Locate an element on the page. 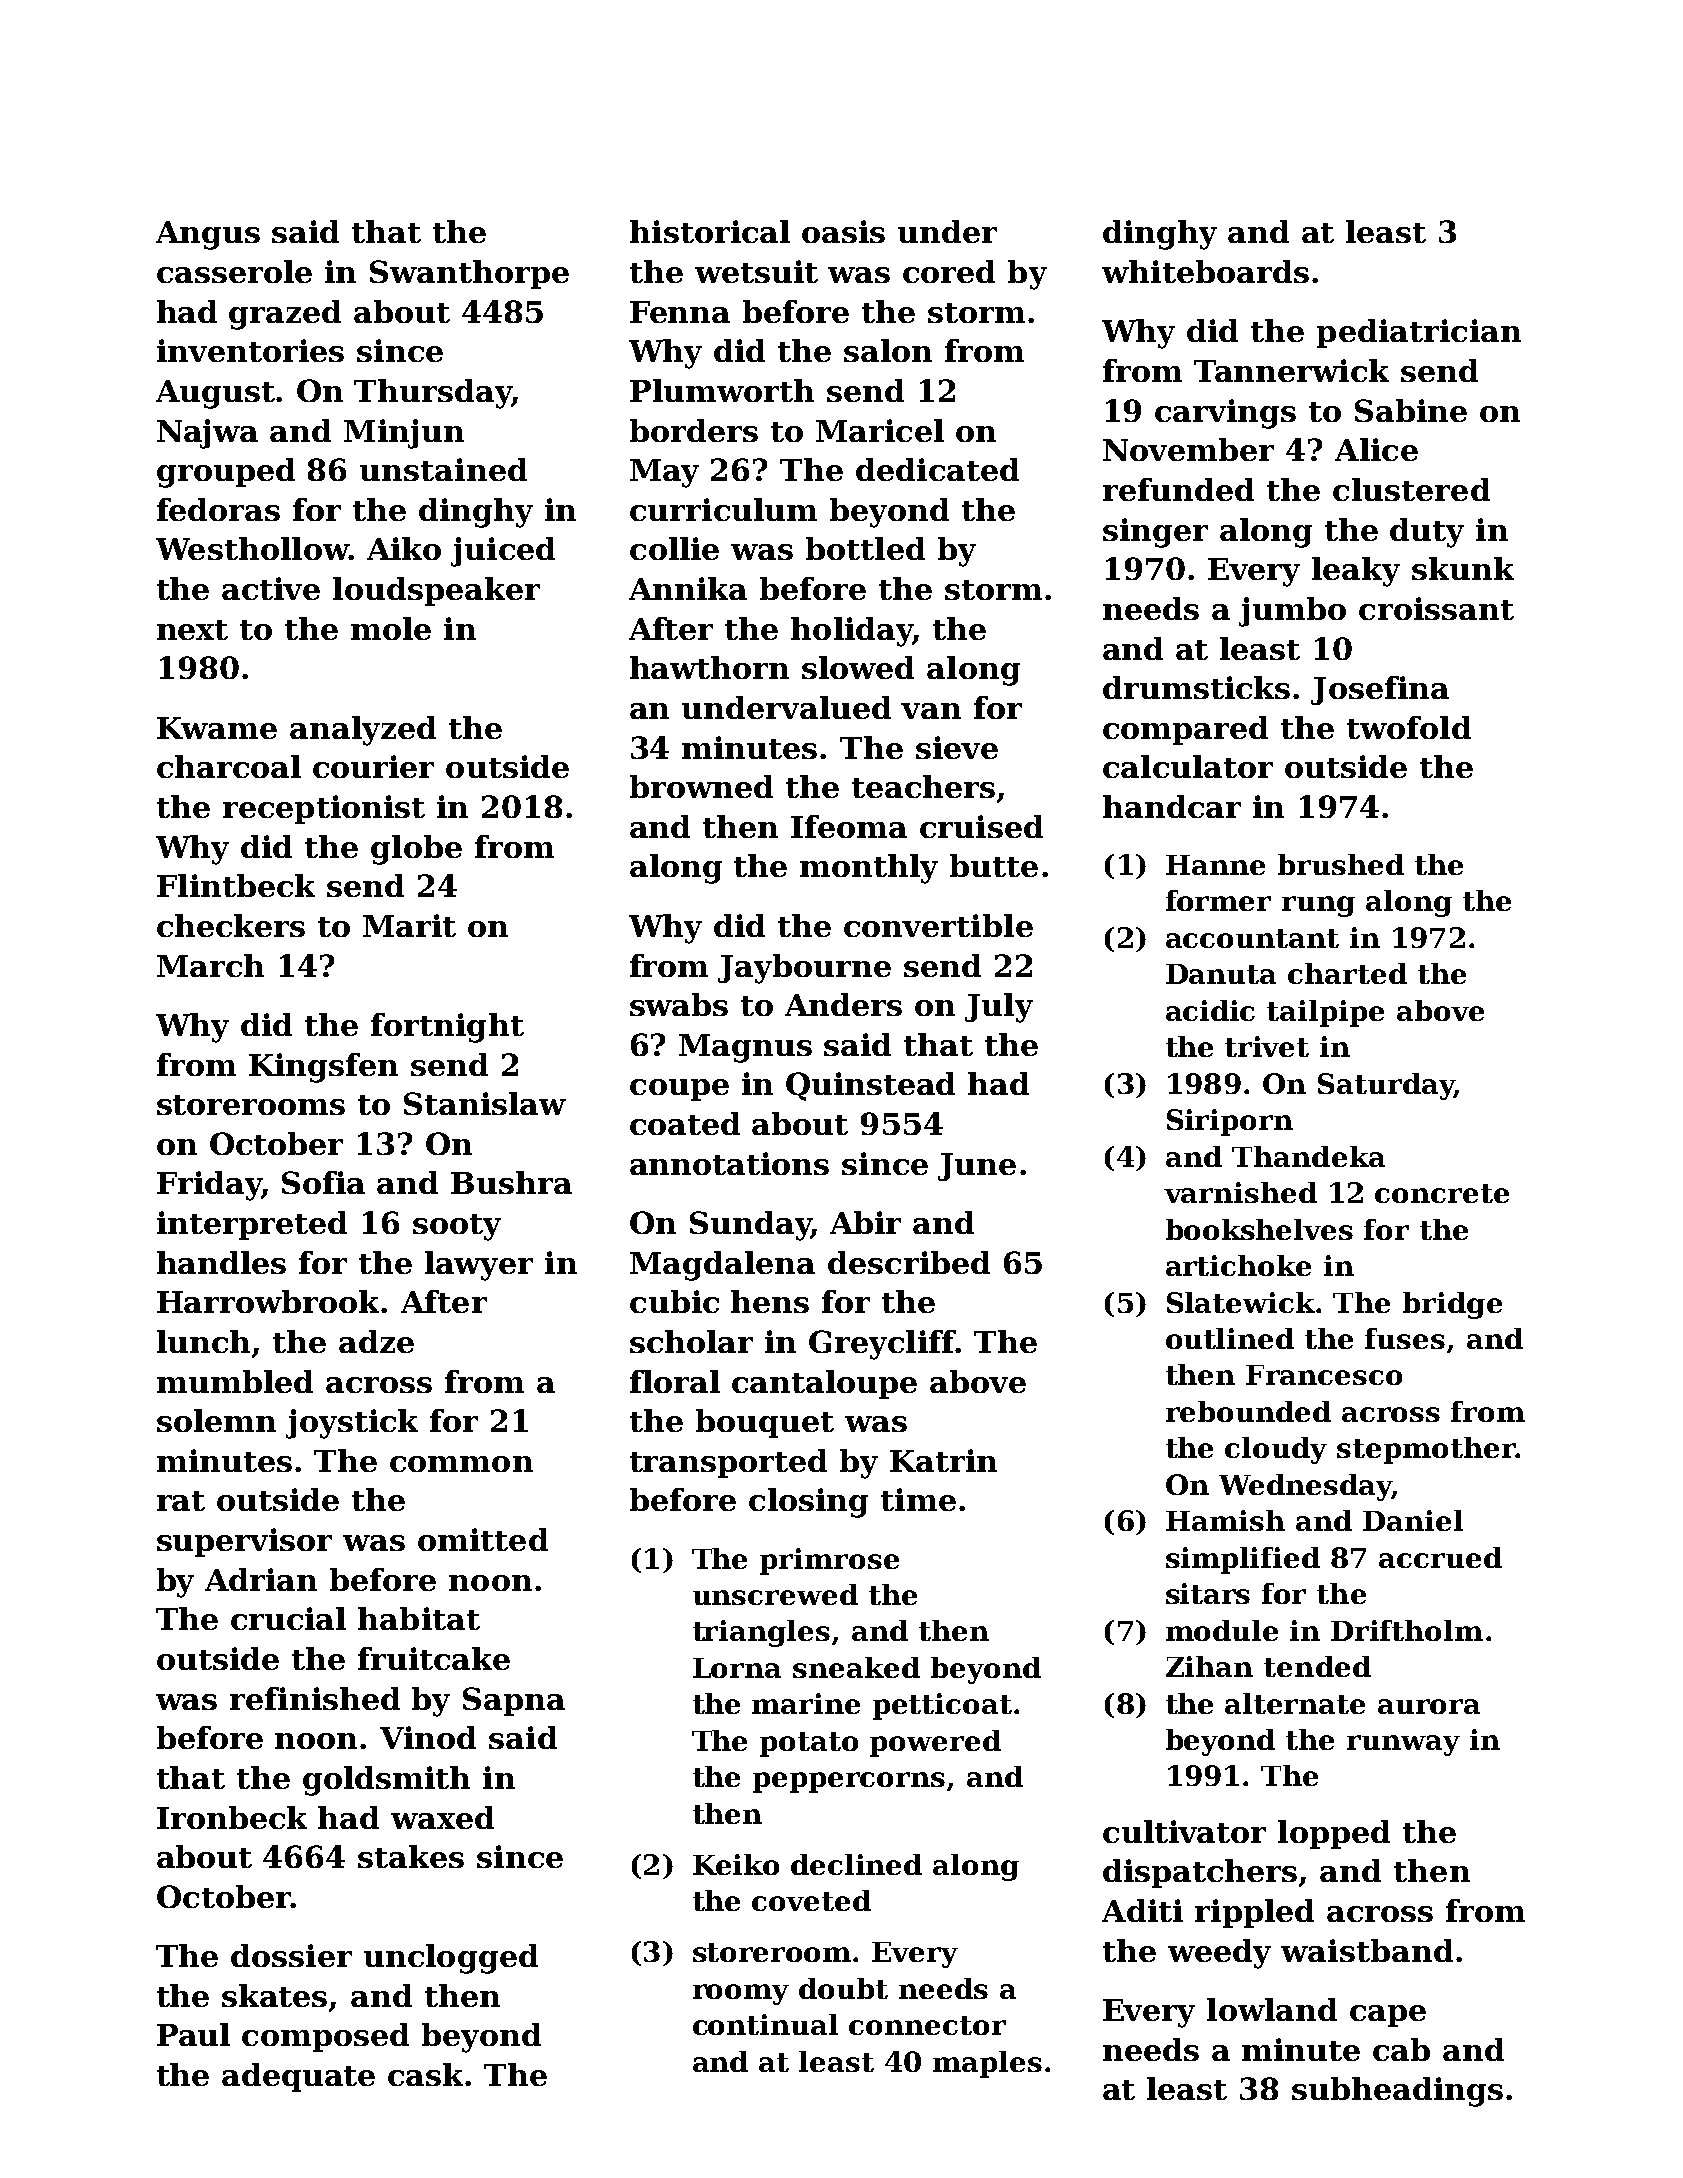 The height and width of the page is (2178, 1683). cored is located at coordinates (949, 271).
